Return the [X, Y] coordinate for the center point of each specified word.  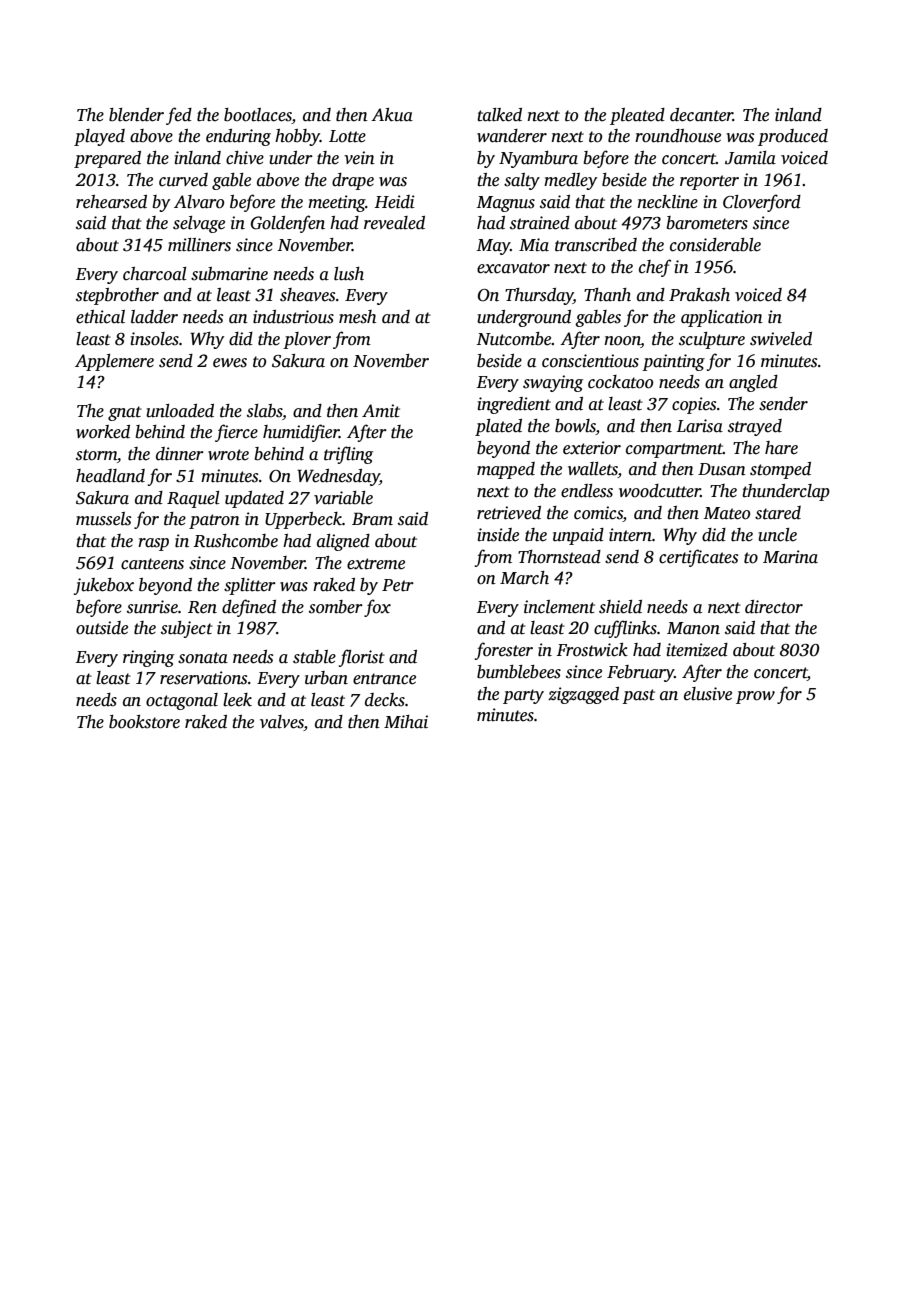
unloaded [180, 411]
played [99, 137]
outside [102, 628]
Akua [392, 115]
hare [781, 448]
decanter [701, 115]
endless [587, 491]
